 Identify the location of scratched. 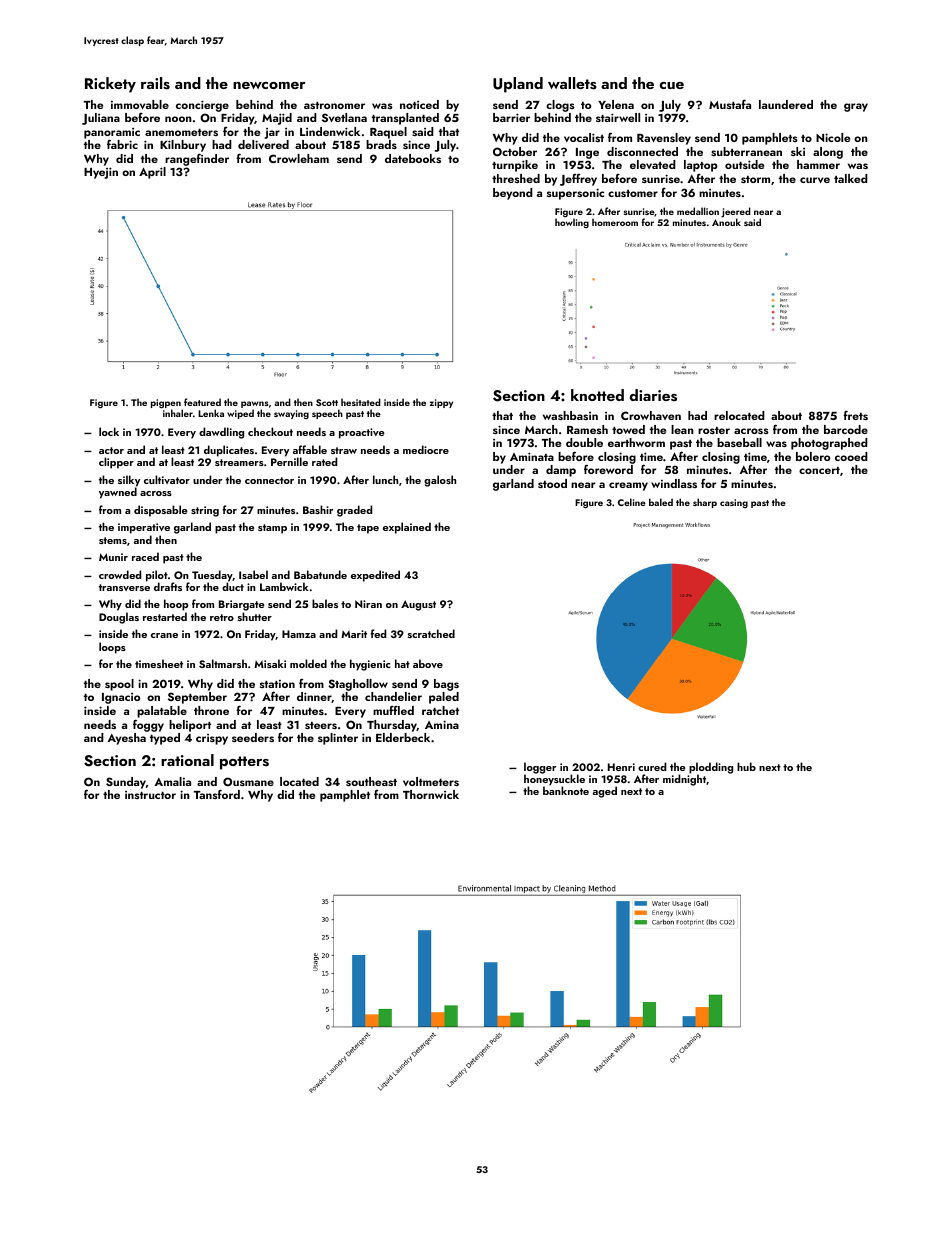
(431, 633).
